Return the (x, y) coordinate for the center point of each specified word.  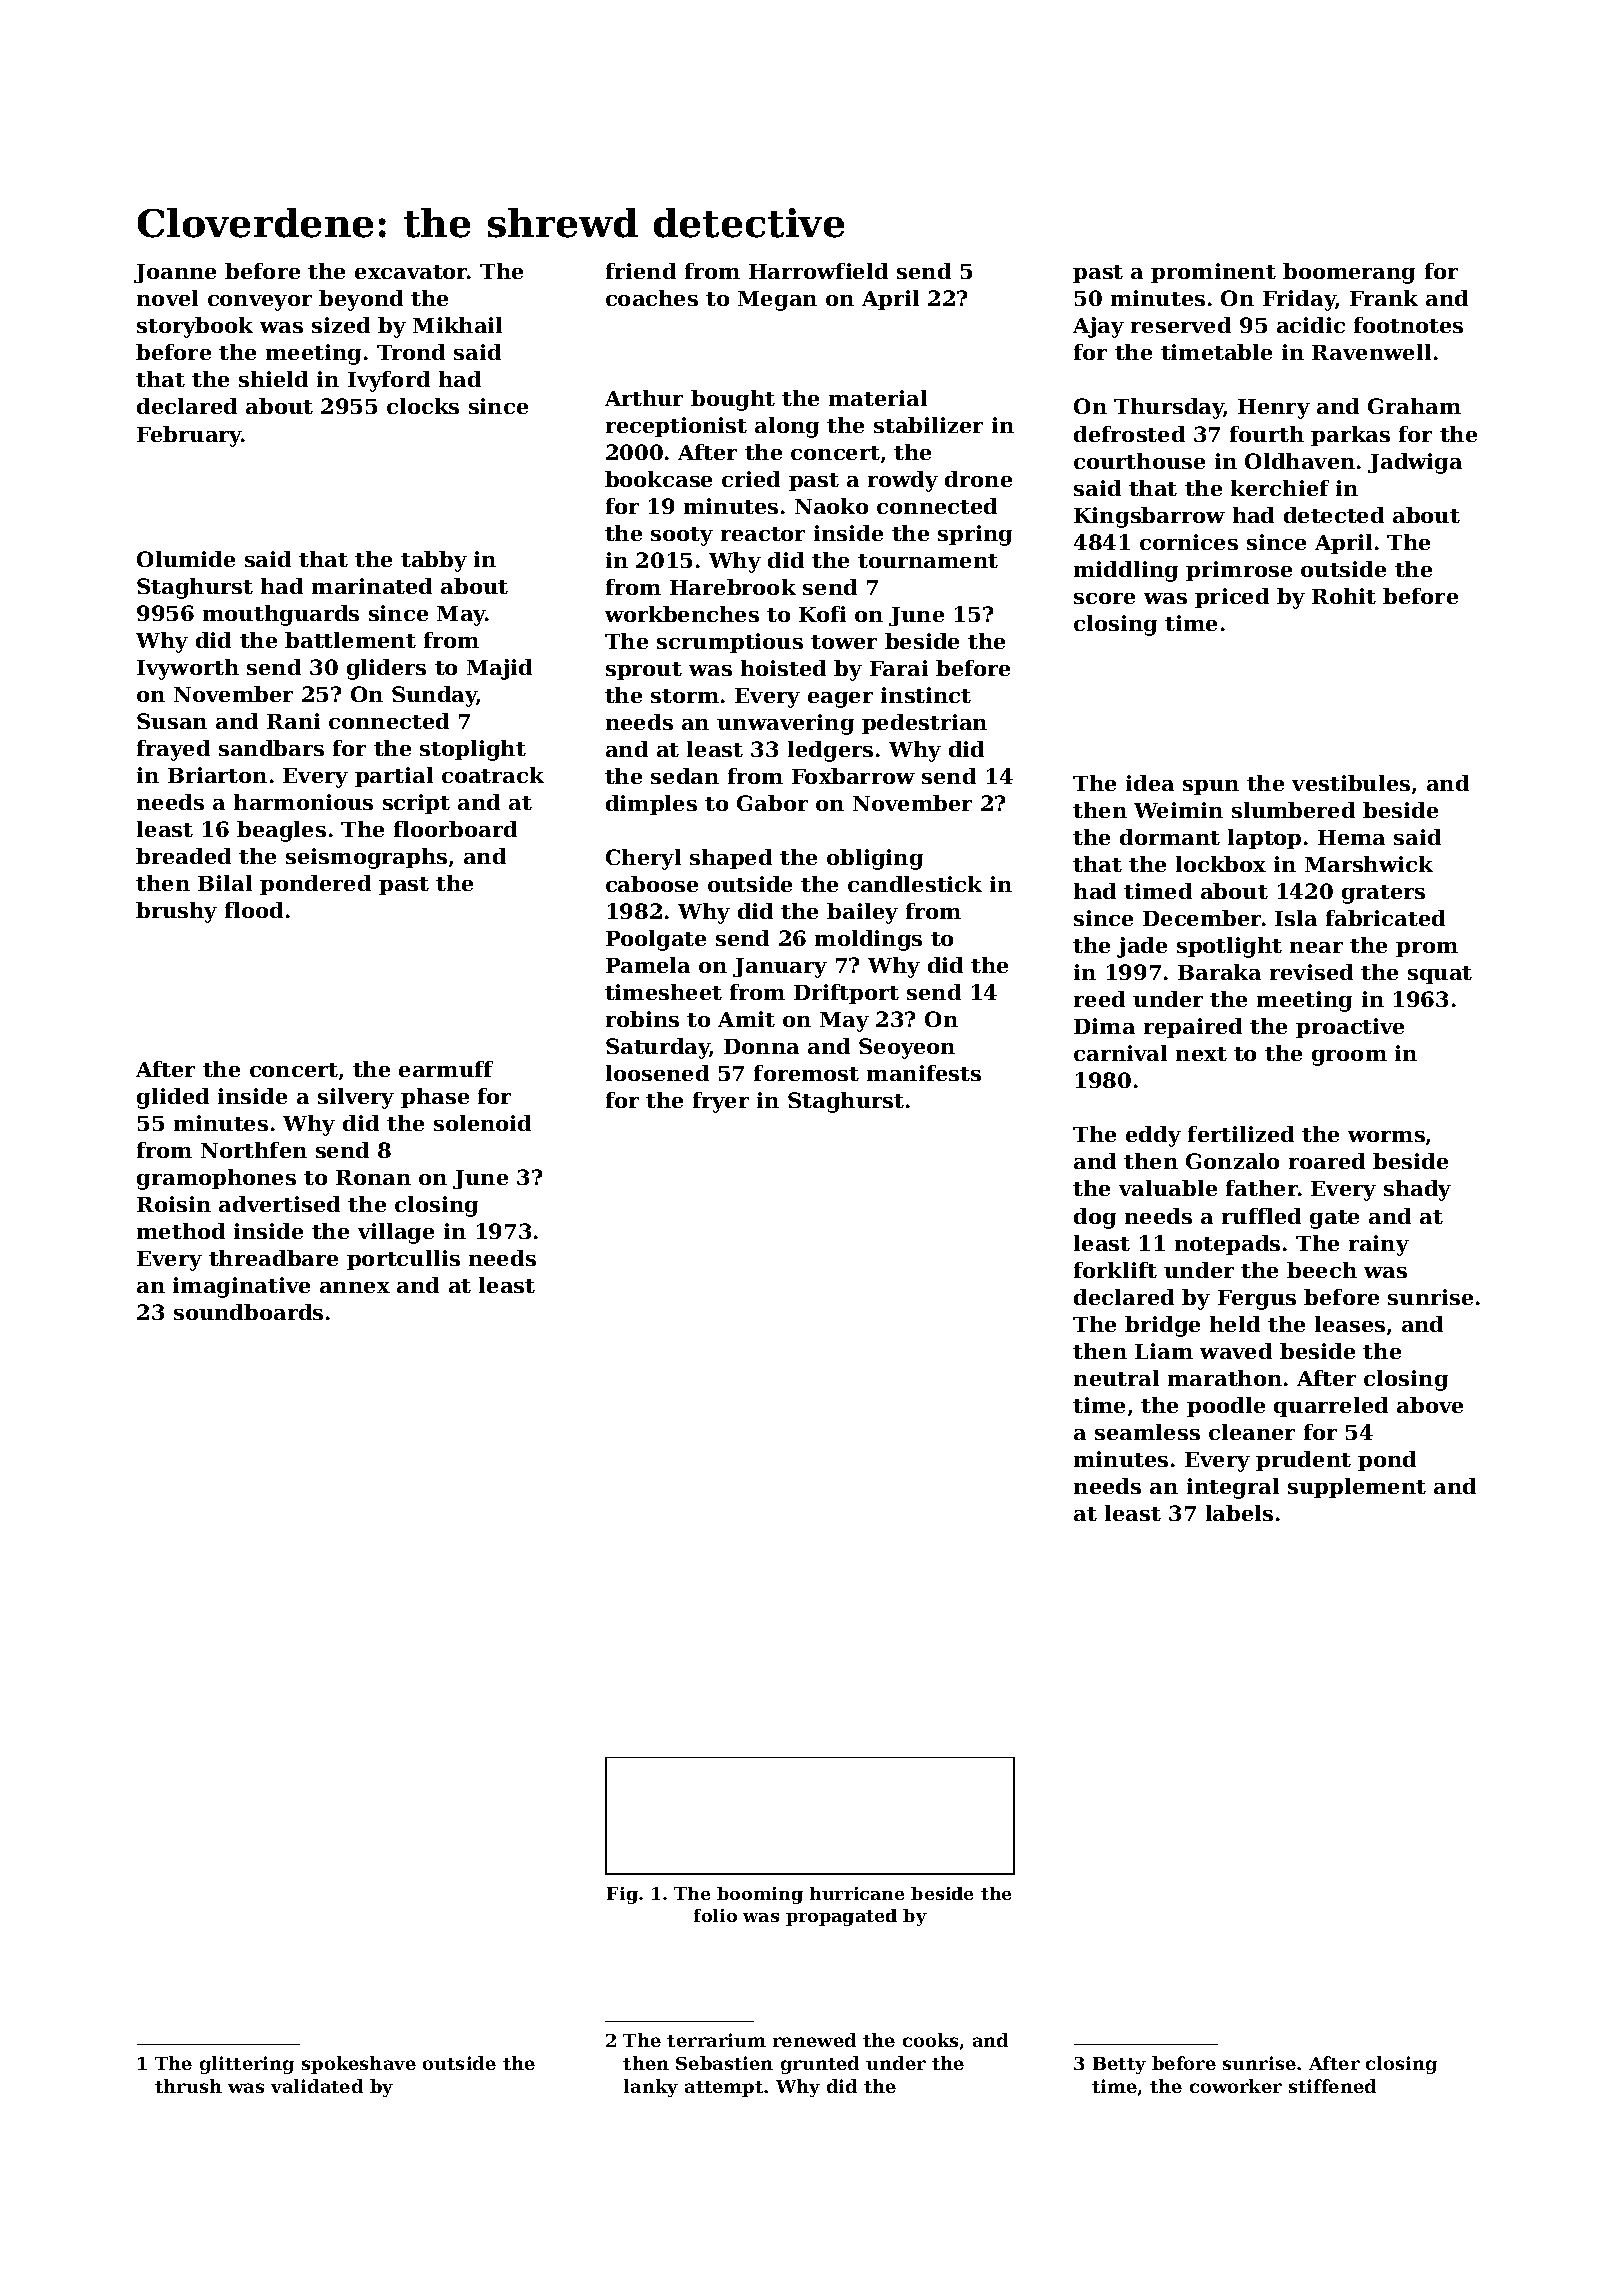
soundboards (248, 1312)
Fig (622, 1895)
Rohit (1344, 596)
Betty (1119, 2065)
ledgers (830, 751)
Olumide (186, 559)
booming (760, 1895)
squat (1440, 975)
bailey (862, 913)
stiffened (1332, 2086)
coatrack (493, 775)
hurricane (857, 1893)
